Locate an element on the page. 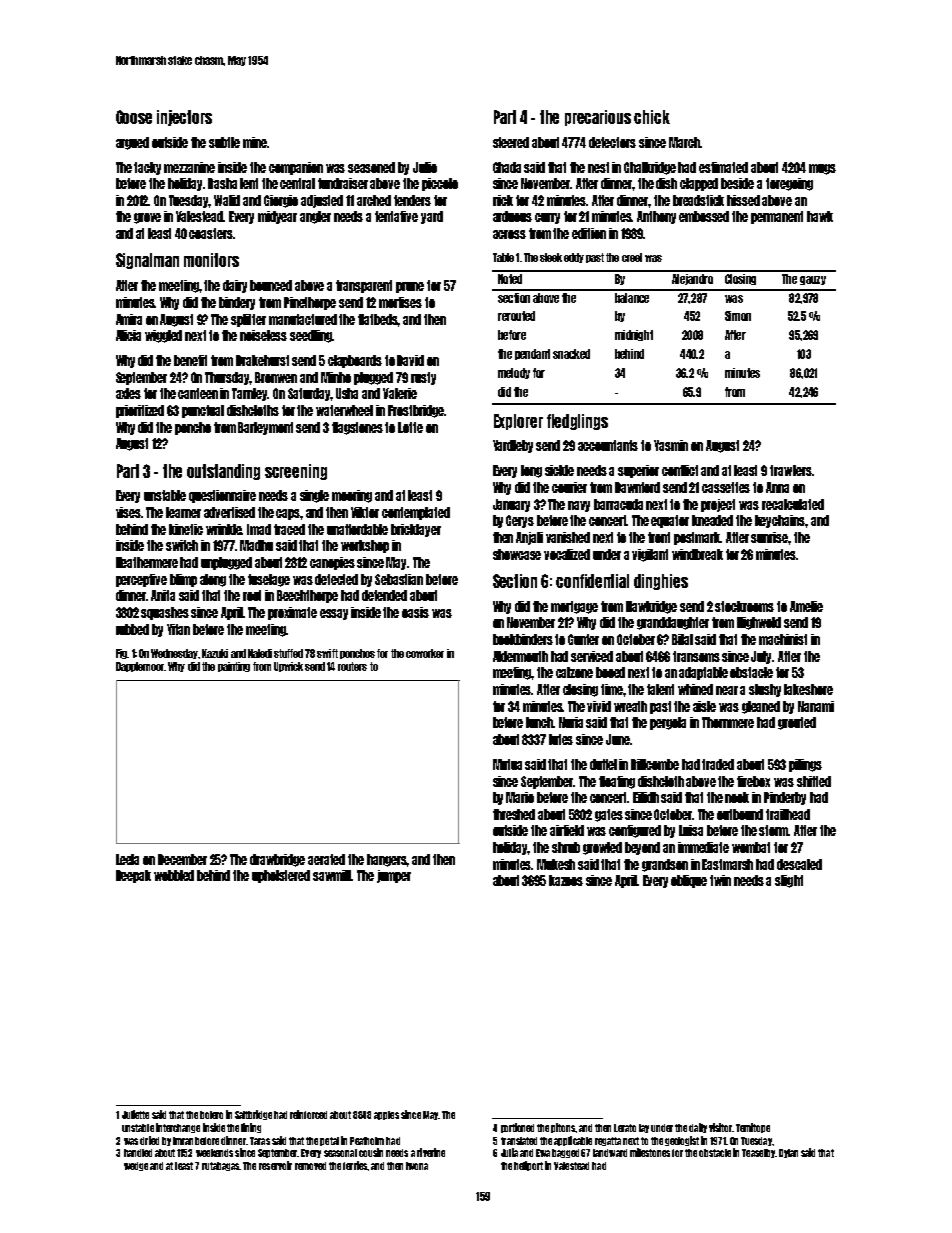 This page has height=1233, width=952. vigilant is located at coordinates (650, 555).
